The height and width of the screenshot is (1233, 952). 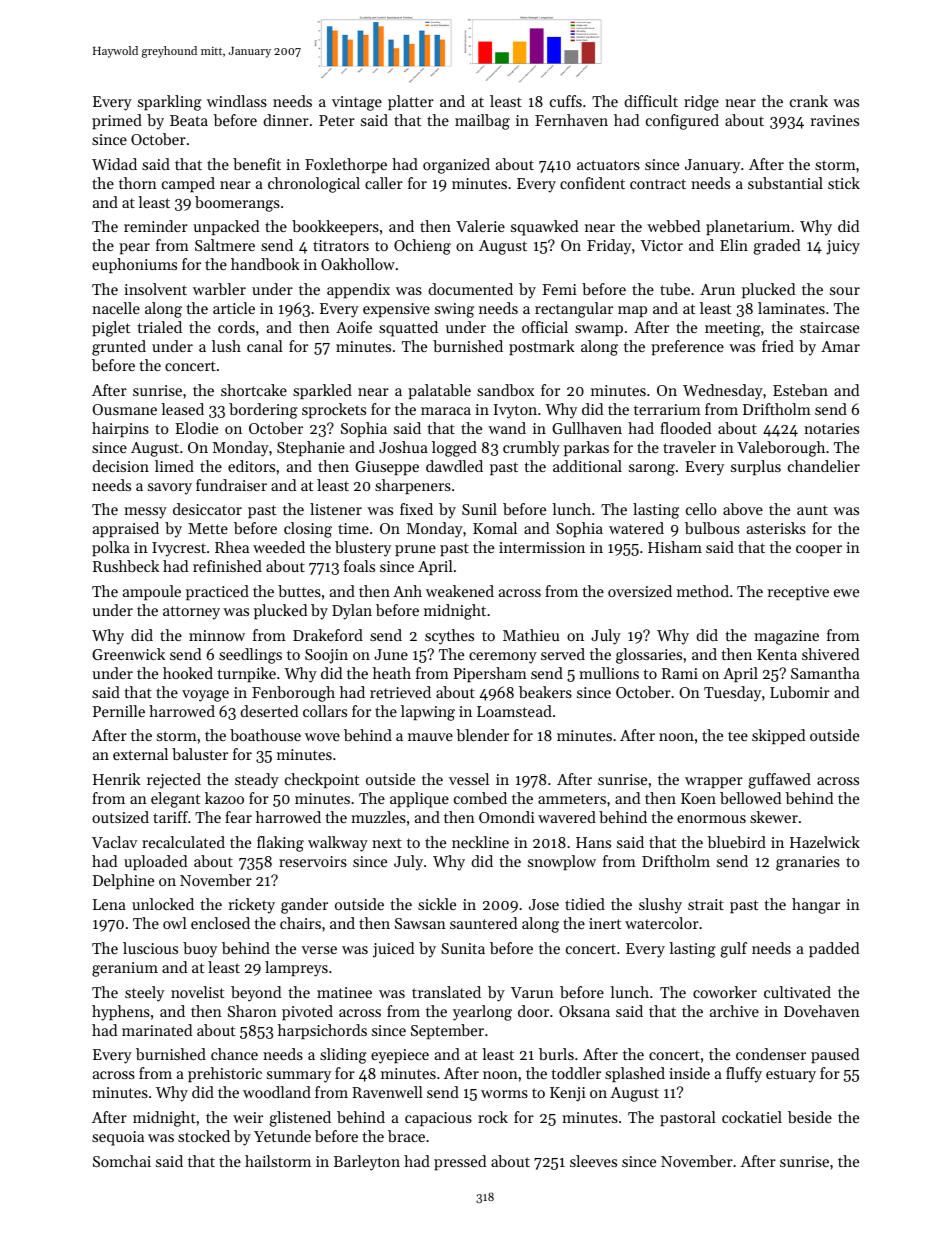 What do you see at coordinates (809, 101) in the screenshot?
I see `crank` at bounding box center [809, 101].
